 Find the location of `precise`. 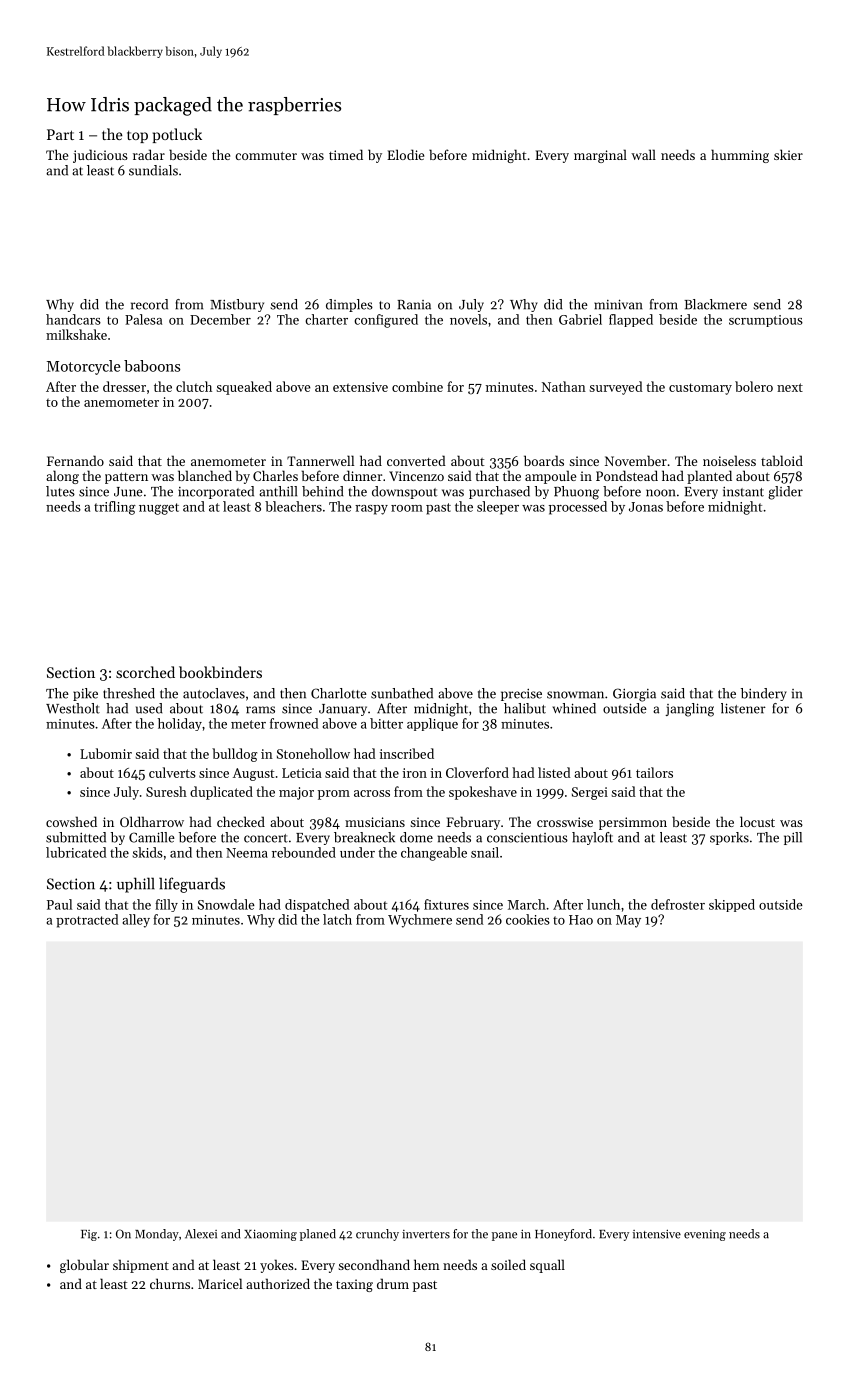

precise is located at coordinates (521, 695).
